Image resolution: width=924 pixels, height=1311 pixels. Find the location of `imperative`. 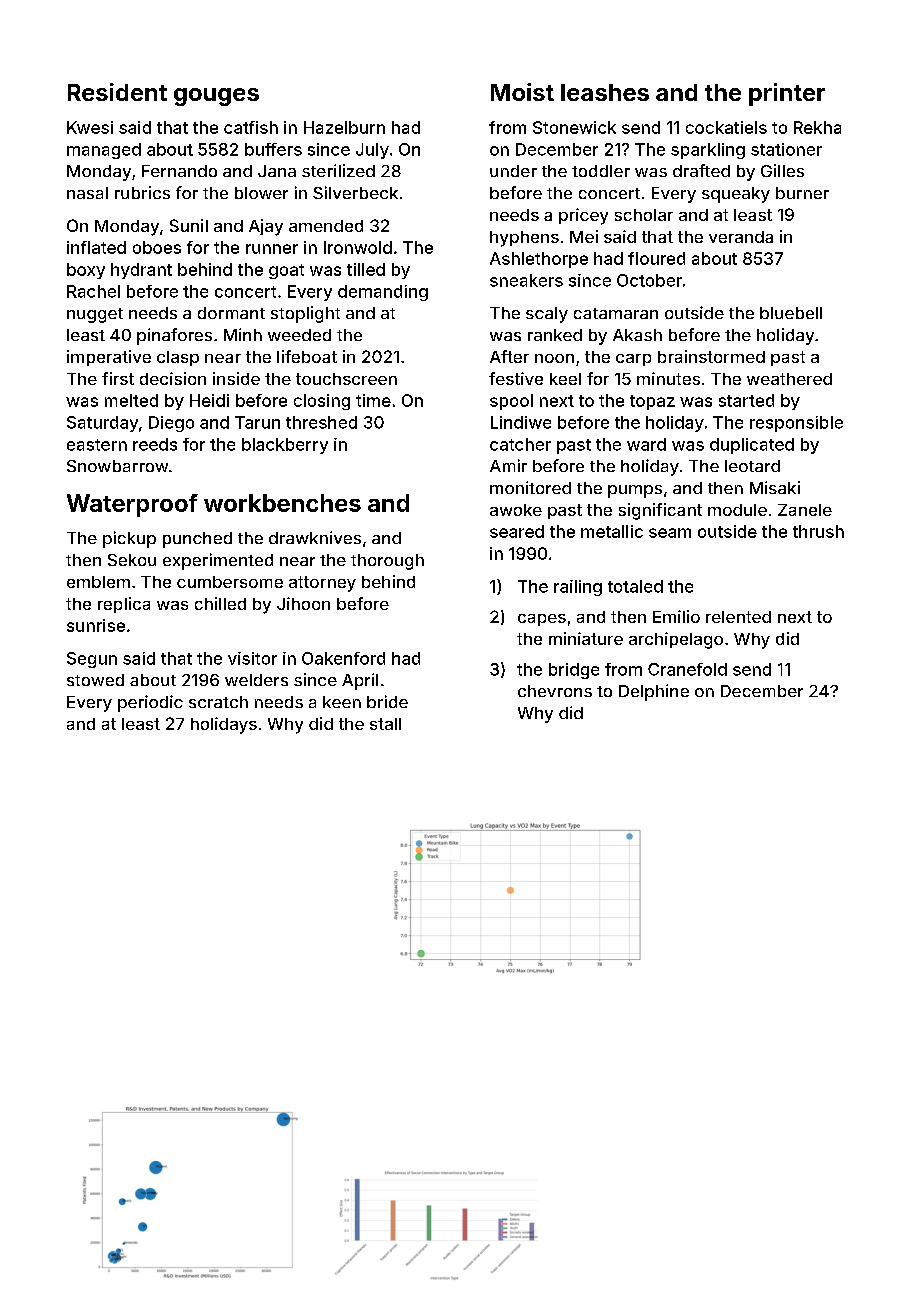

imperative is located at coordinates (109, 358).
